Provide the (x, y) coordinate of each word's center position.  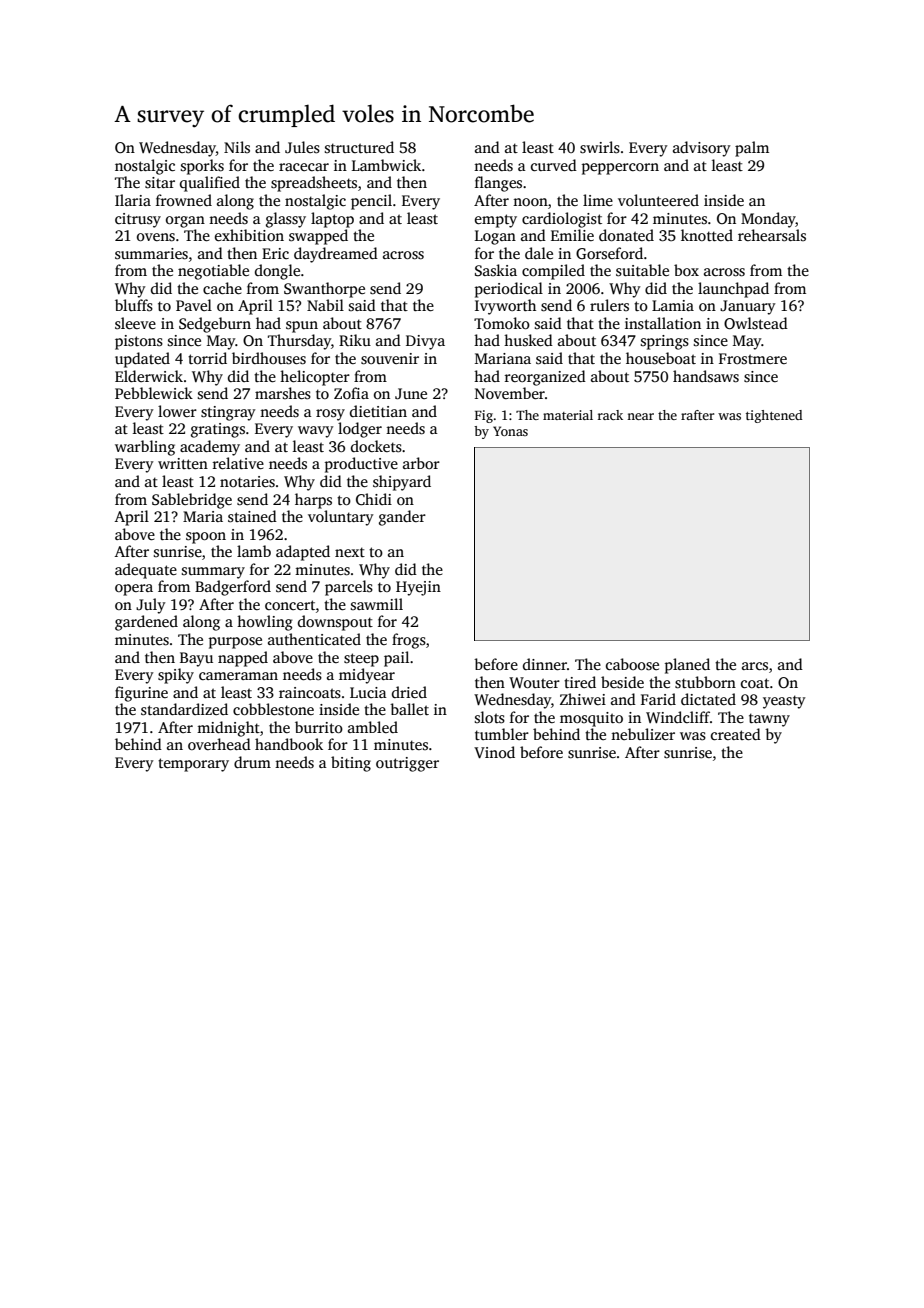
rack (610, 415)
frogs (409, 641)
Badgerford (233, 588)
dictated (708, 699)
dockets (376, 446)
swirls (600, 147)
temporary (193, 765)
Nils (237, 147)
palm (752, 149)
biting (351, 764)
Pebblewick (154, 393)
